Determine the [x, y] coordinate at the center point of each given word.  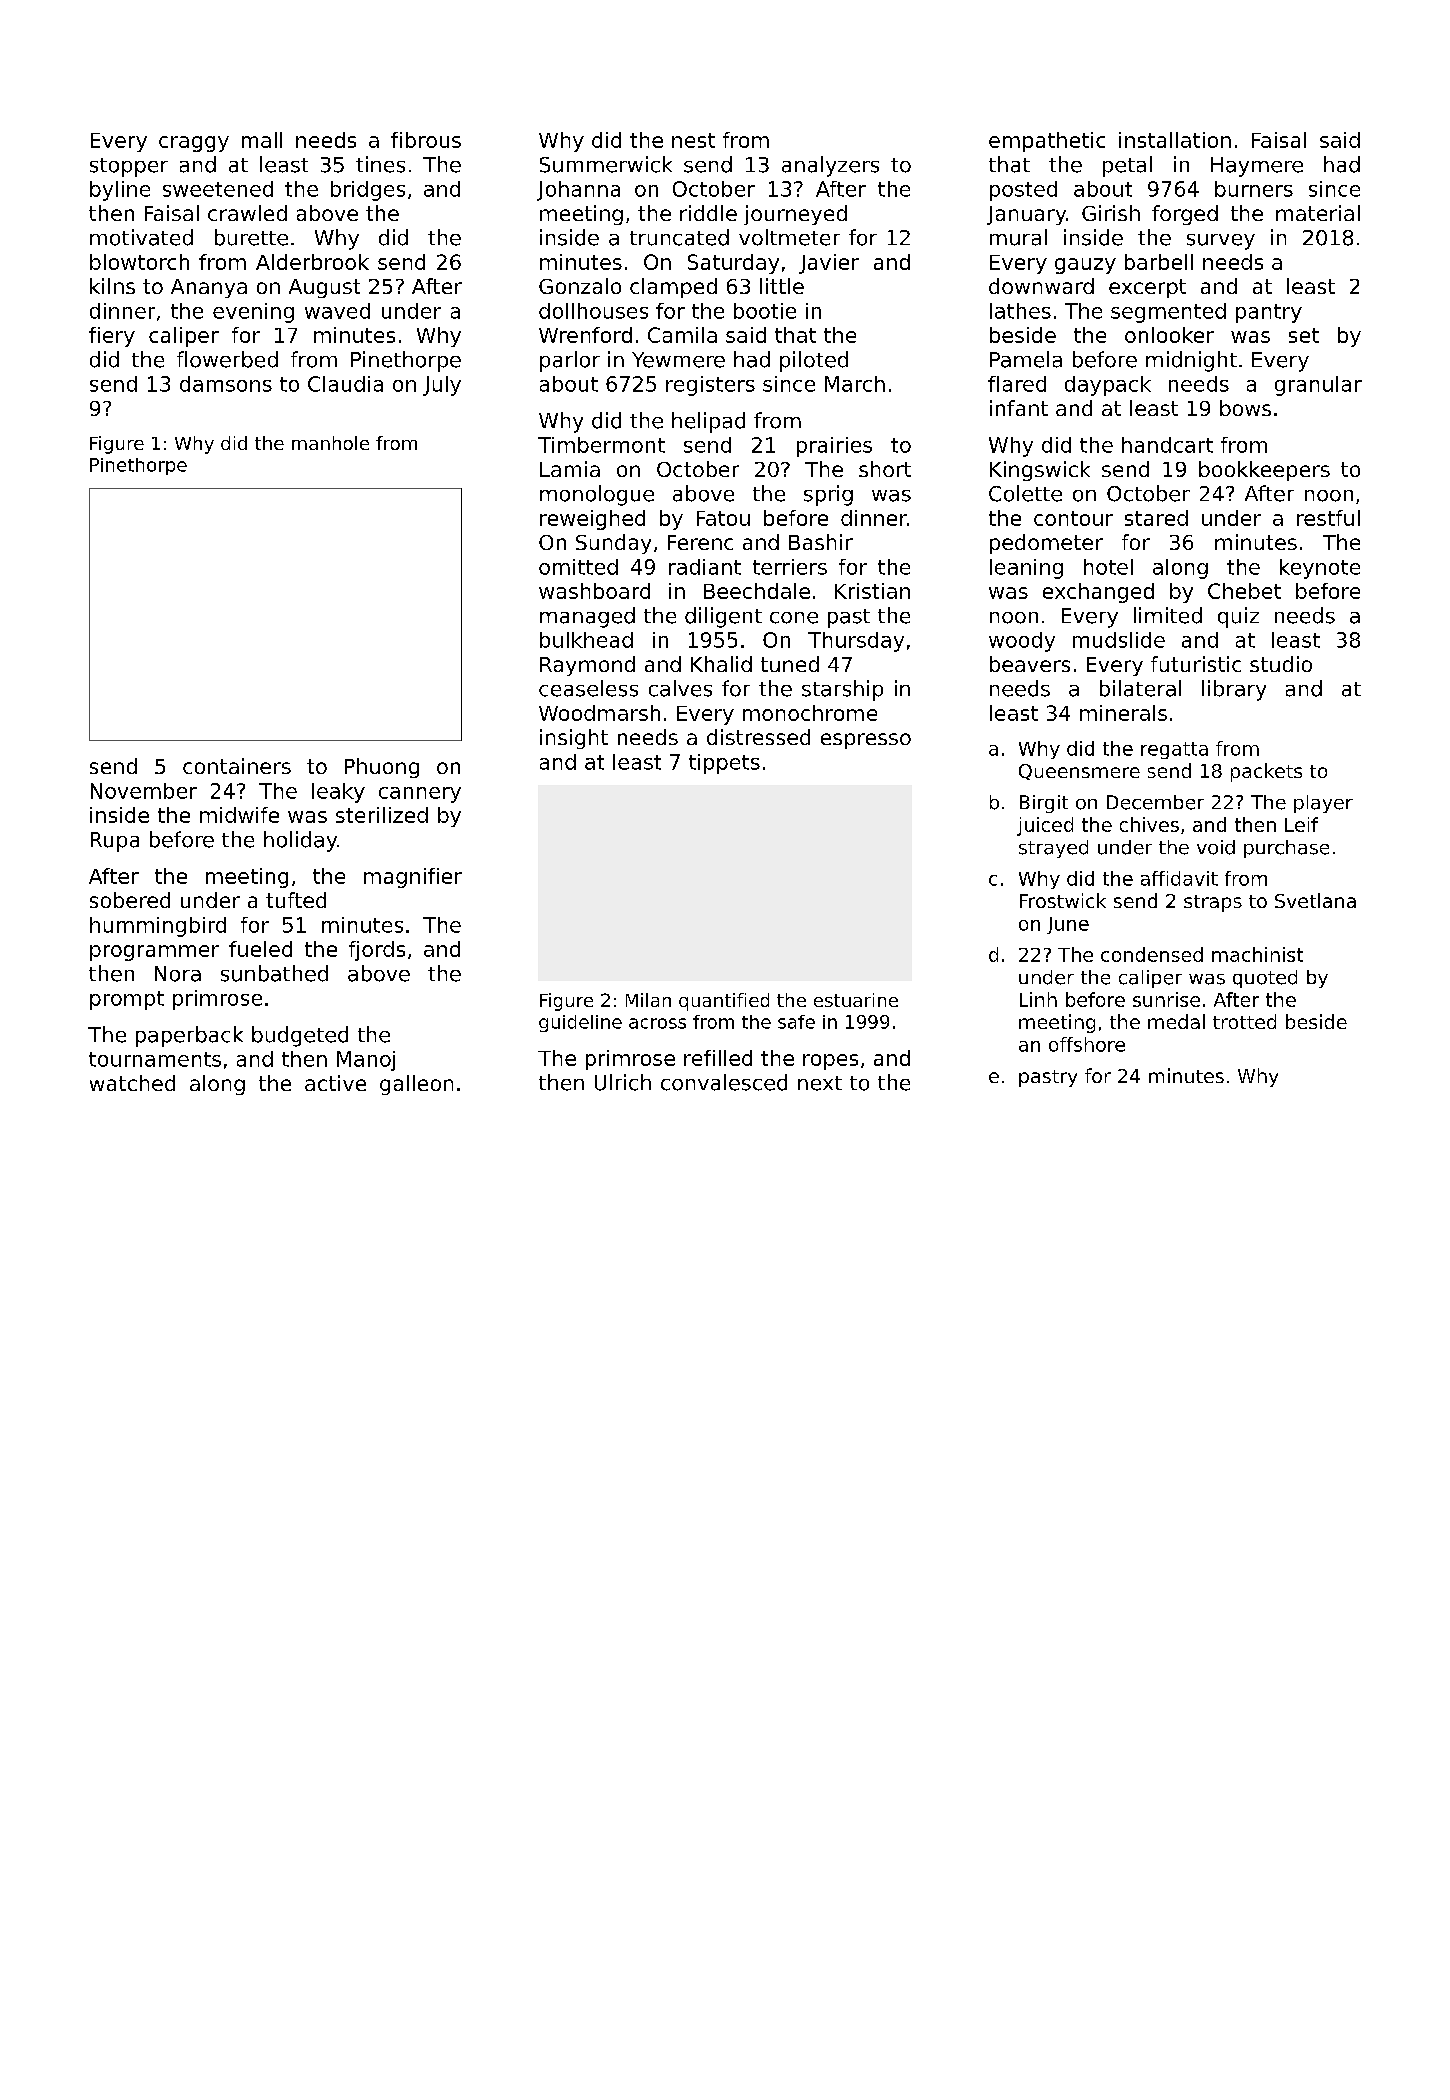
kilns [112, 286]
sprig [828, 495]
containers [237, 766]
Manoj [366, 1061]
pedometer [1046, 544]
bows [1245, 408]
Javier [829, 264]
